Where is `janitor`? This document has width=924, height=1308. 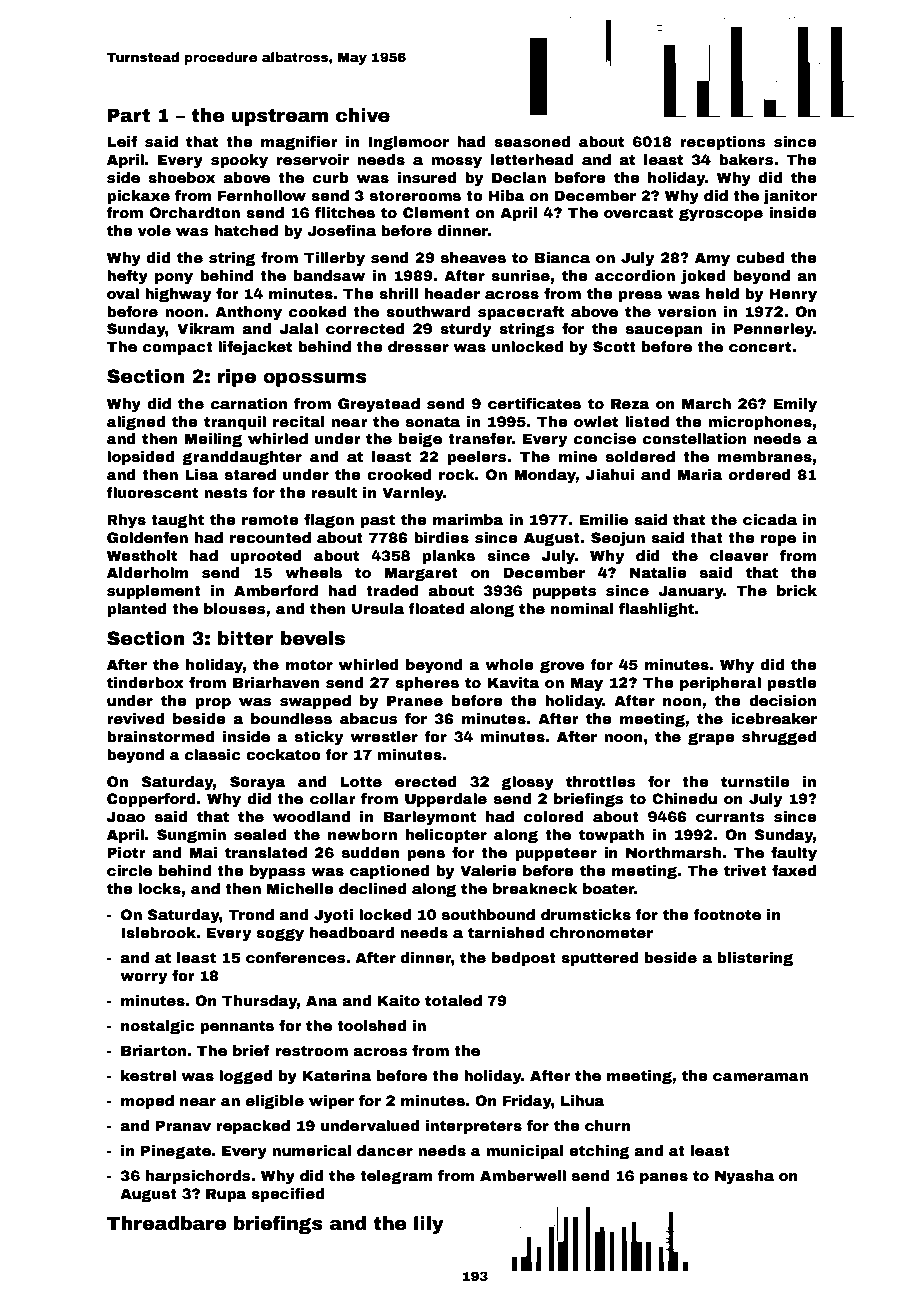 janitor is located at coordinates (790, 197).
